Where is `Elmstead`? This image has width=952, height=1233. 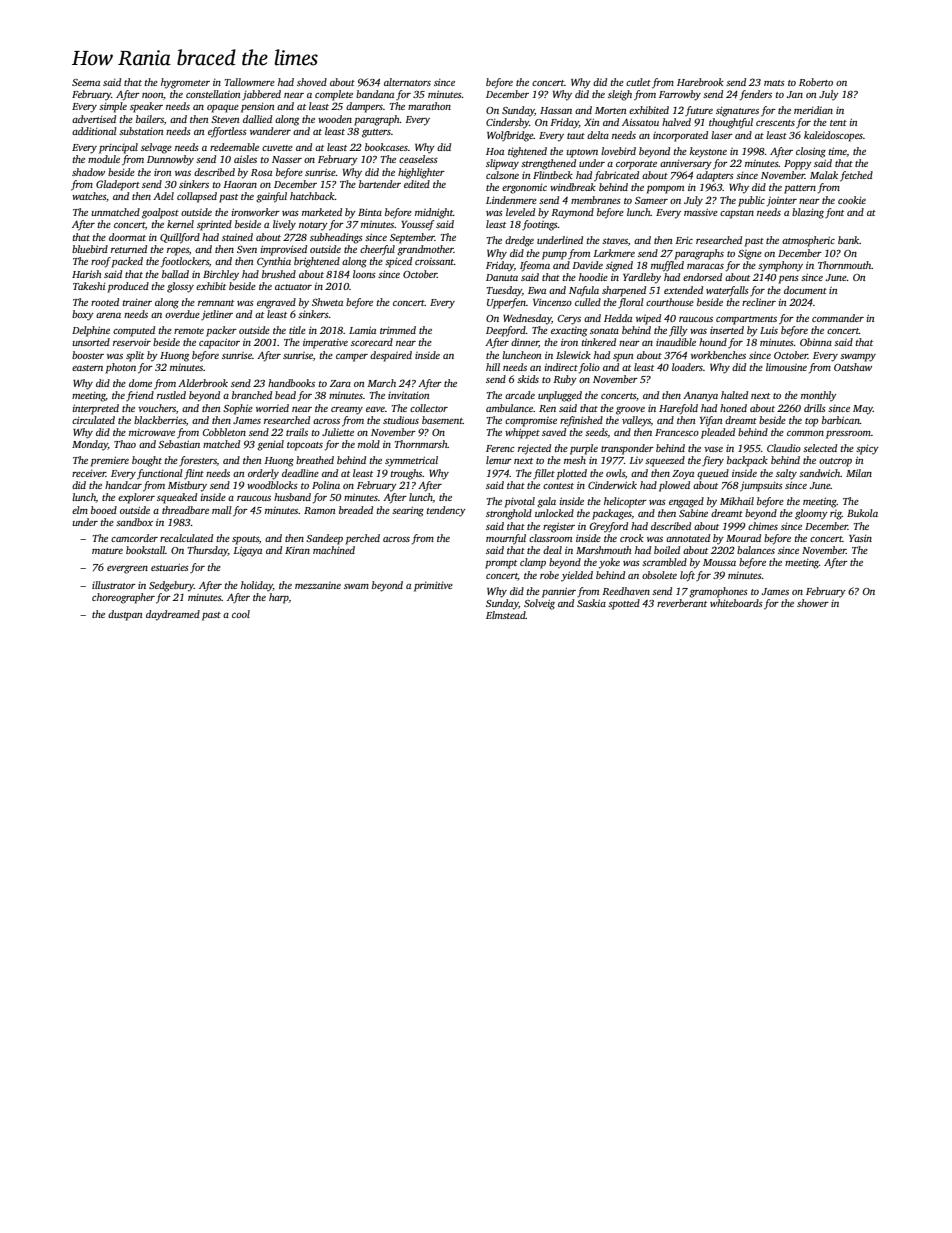
Elmstead is located at coordinates (506, 615).
